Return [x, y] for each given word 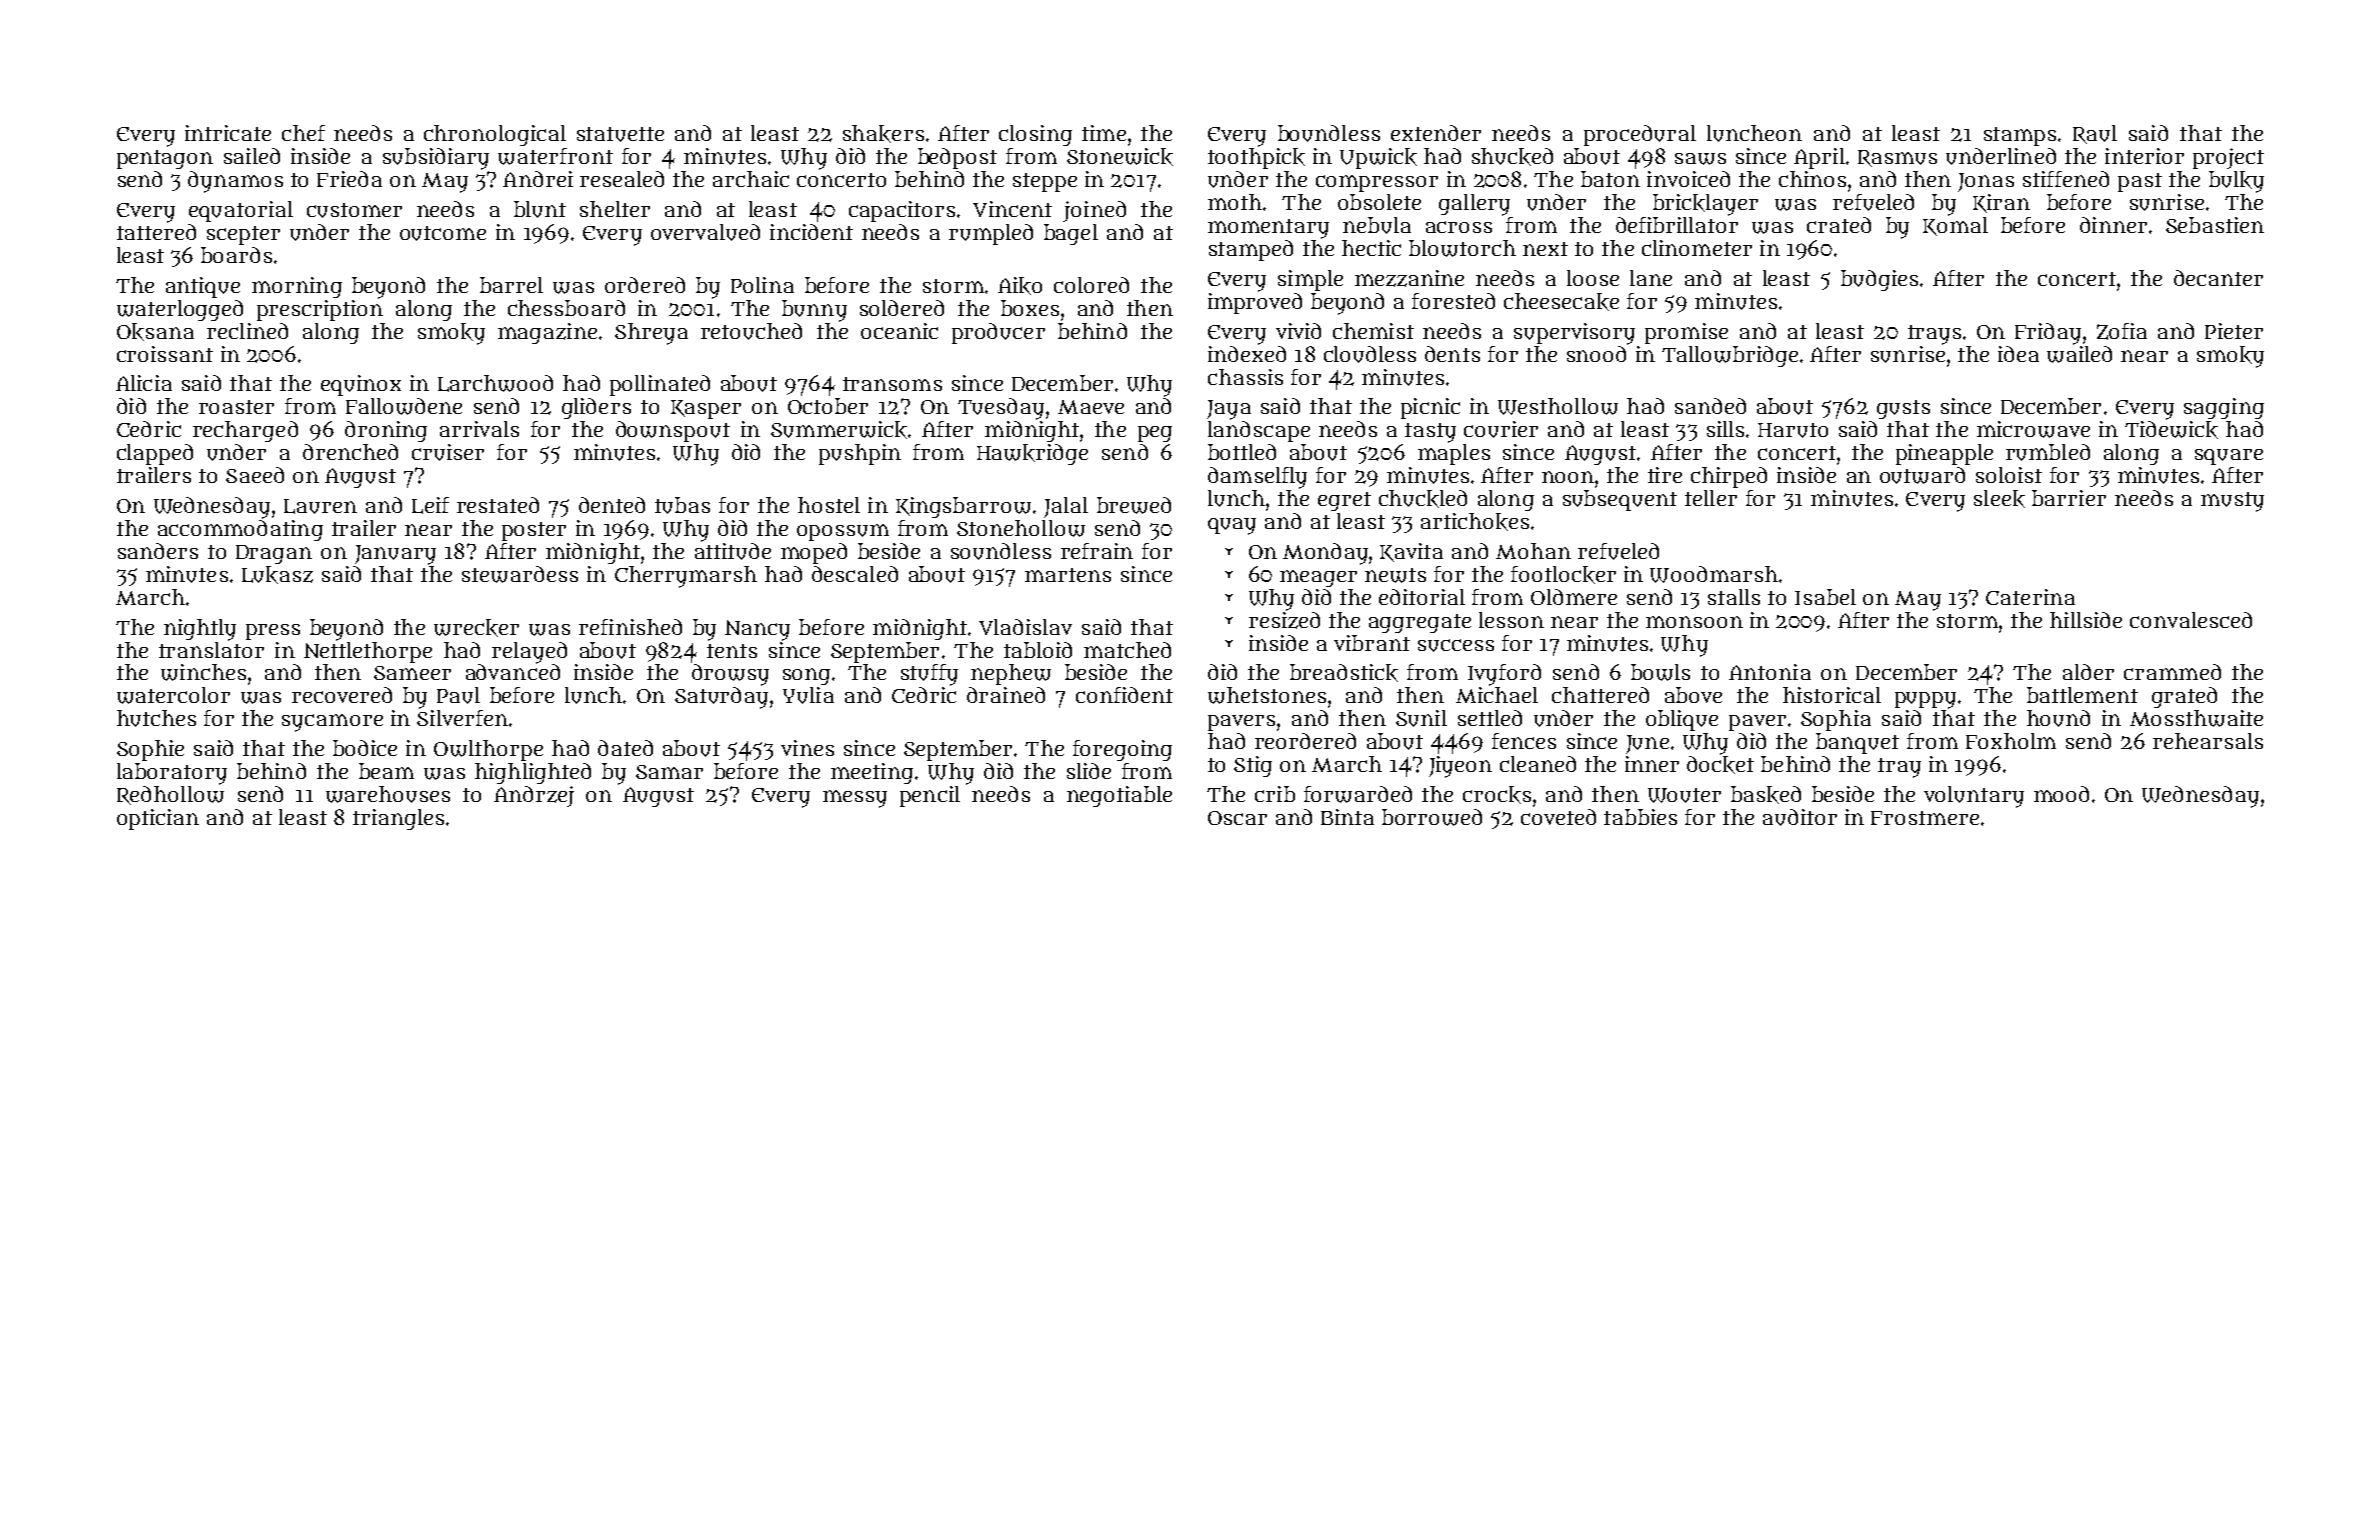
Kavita [1411, 552]
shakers [883, 134]
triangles [398, 819]
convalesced [2191, 620]
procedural [1640, 135]
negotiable [1119, 796]
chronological [495, 135]
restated [498, 505]
